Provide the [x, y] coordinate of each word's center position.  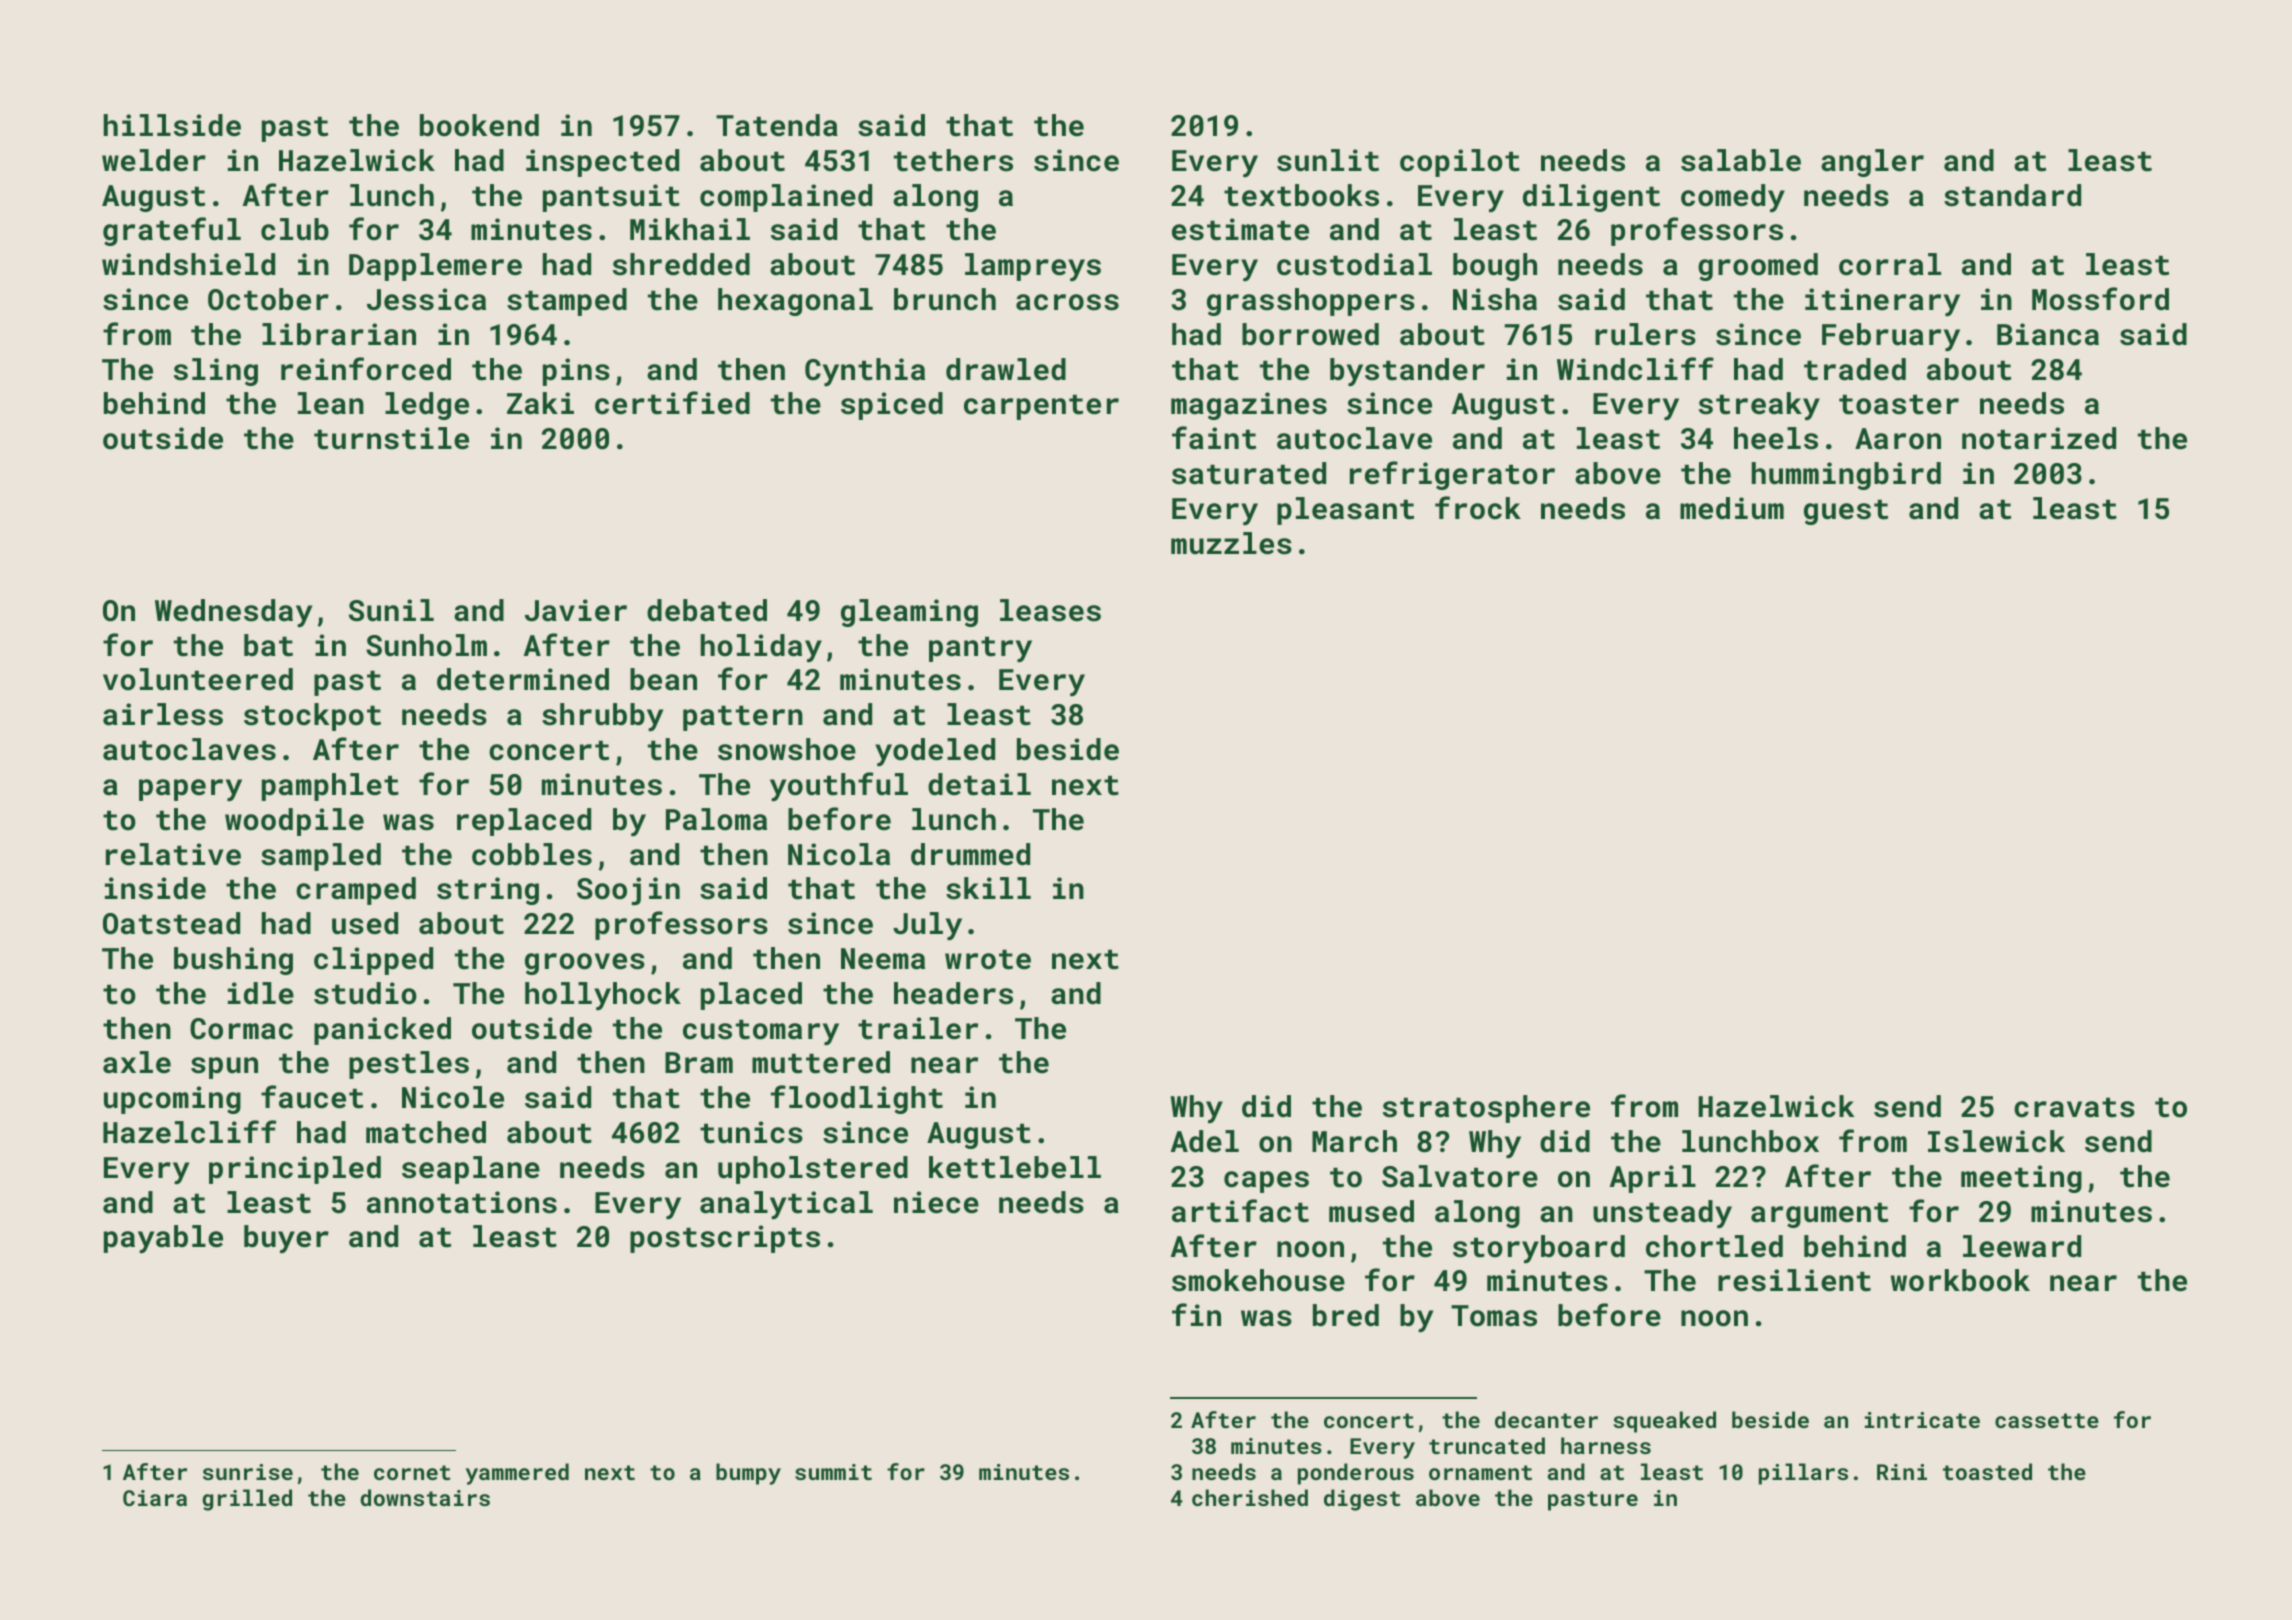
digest [1362, 1500]
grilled [247, 1500]
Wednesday [233, 613]
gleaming [909, 613]
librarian [339, 334]
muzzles [1231, 543]
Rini [1902, 1472]
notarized [2039, 438]
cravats [2074, 1107]
